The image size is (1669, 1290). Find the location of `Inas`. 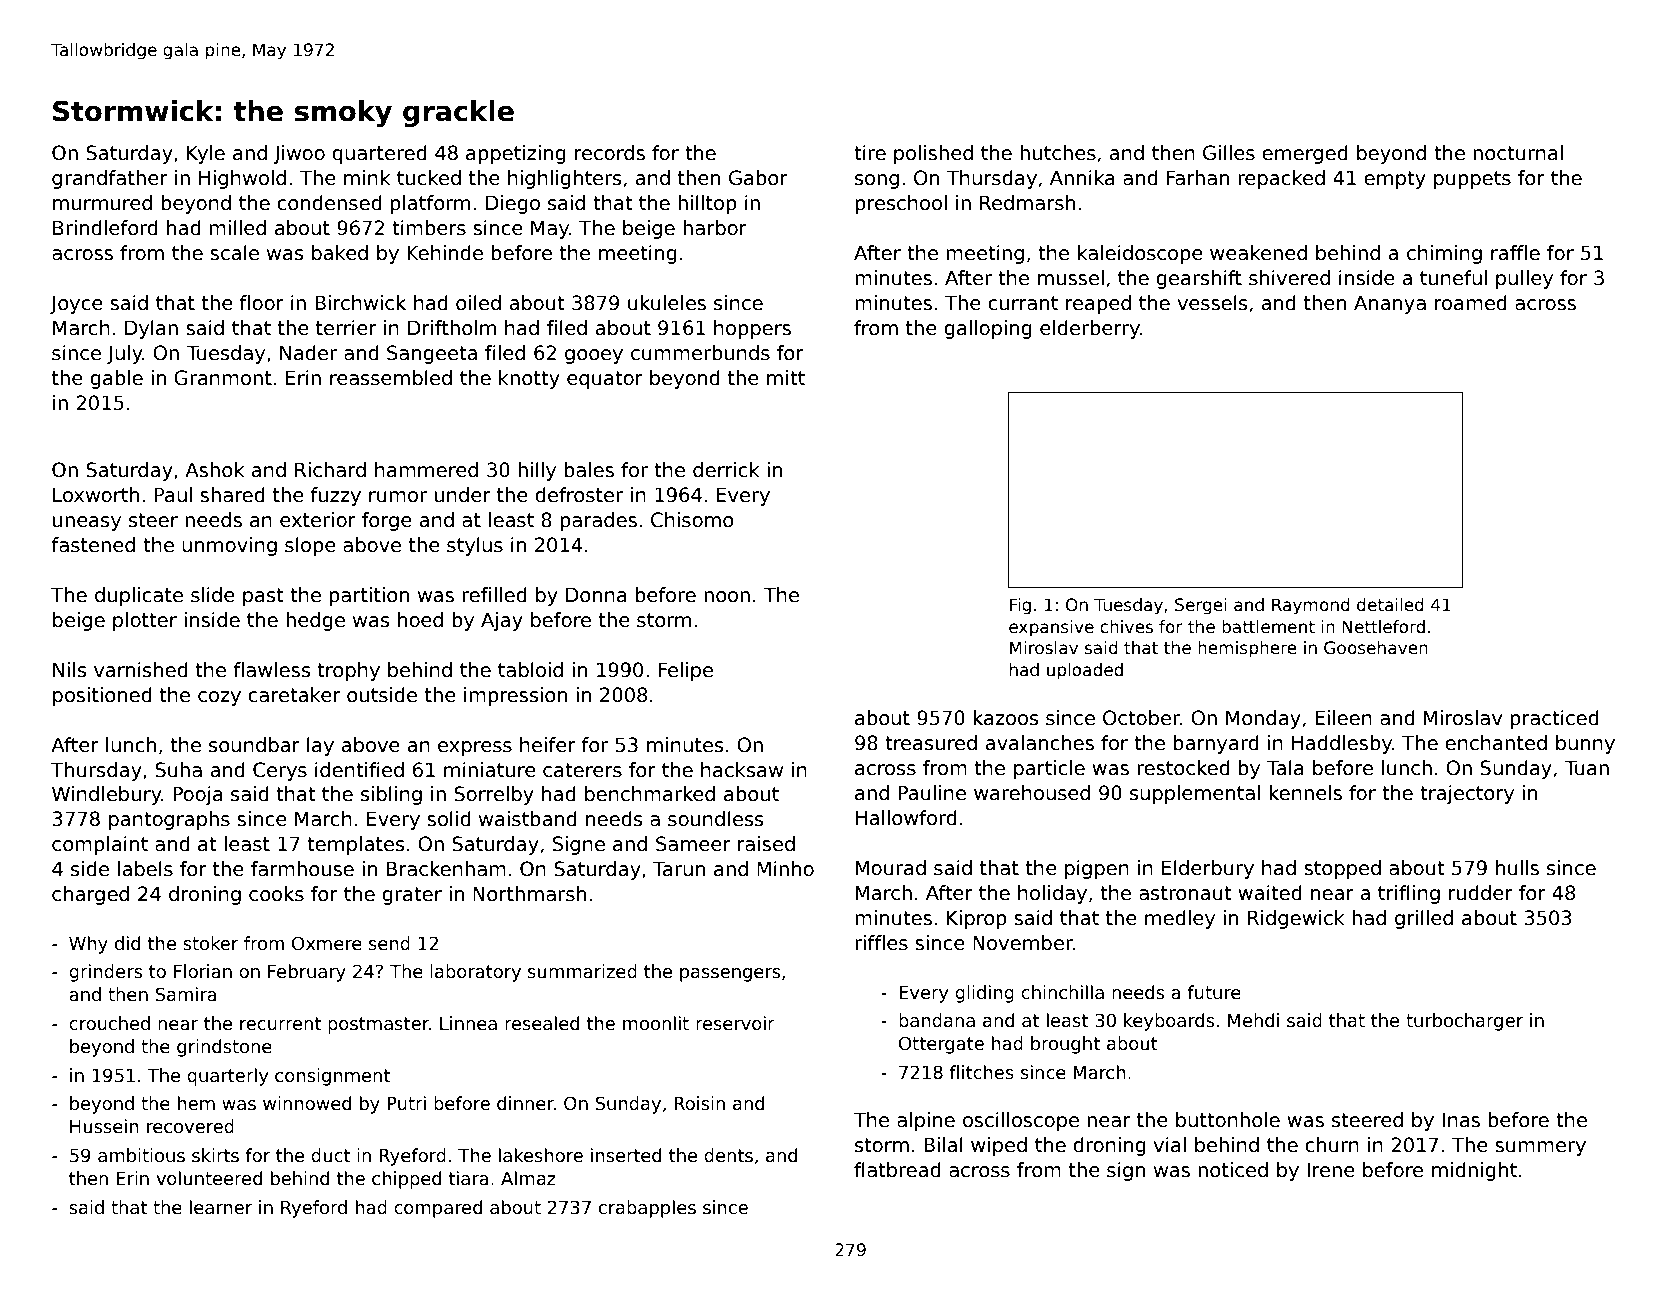

Inas is located at coordinates (1461, 1120).
